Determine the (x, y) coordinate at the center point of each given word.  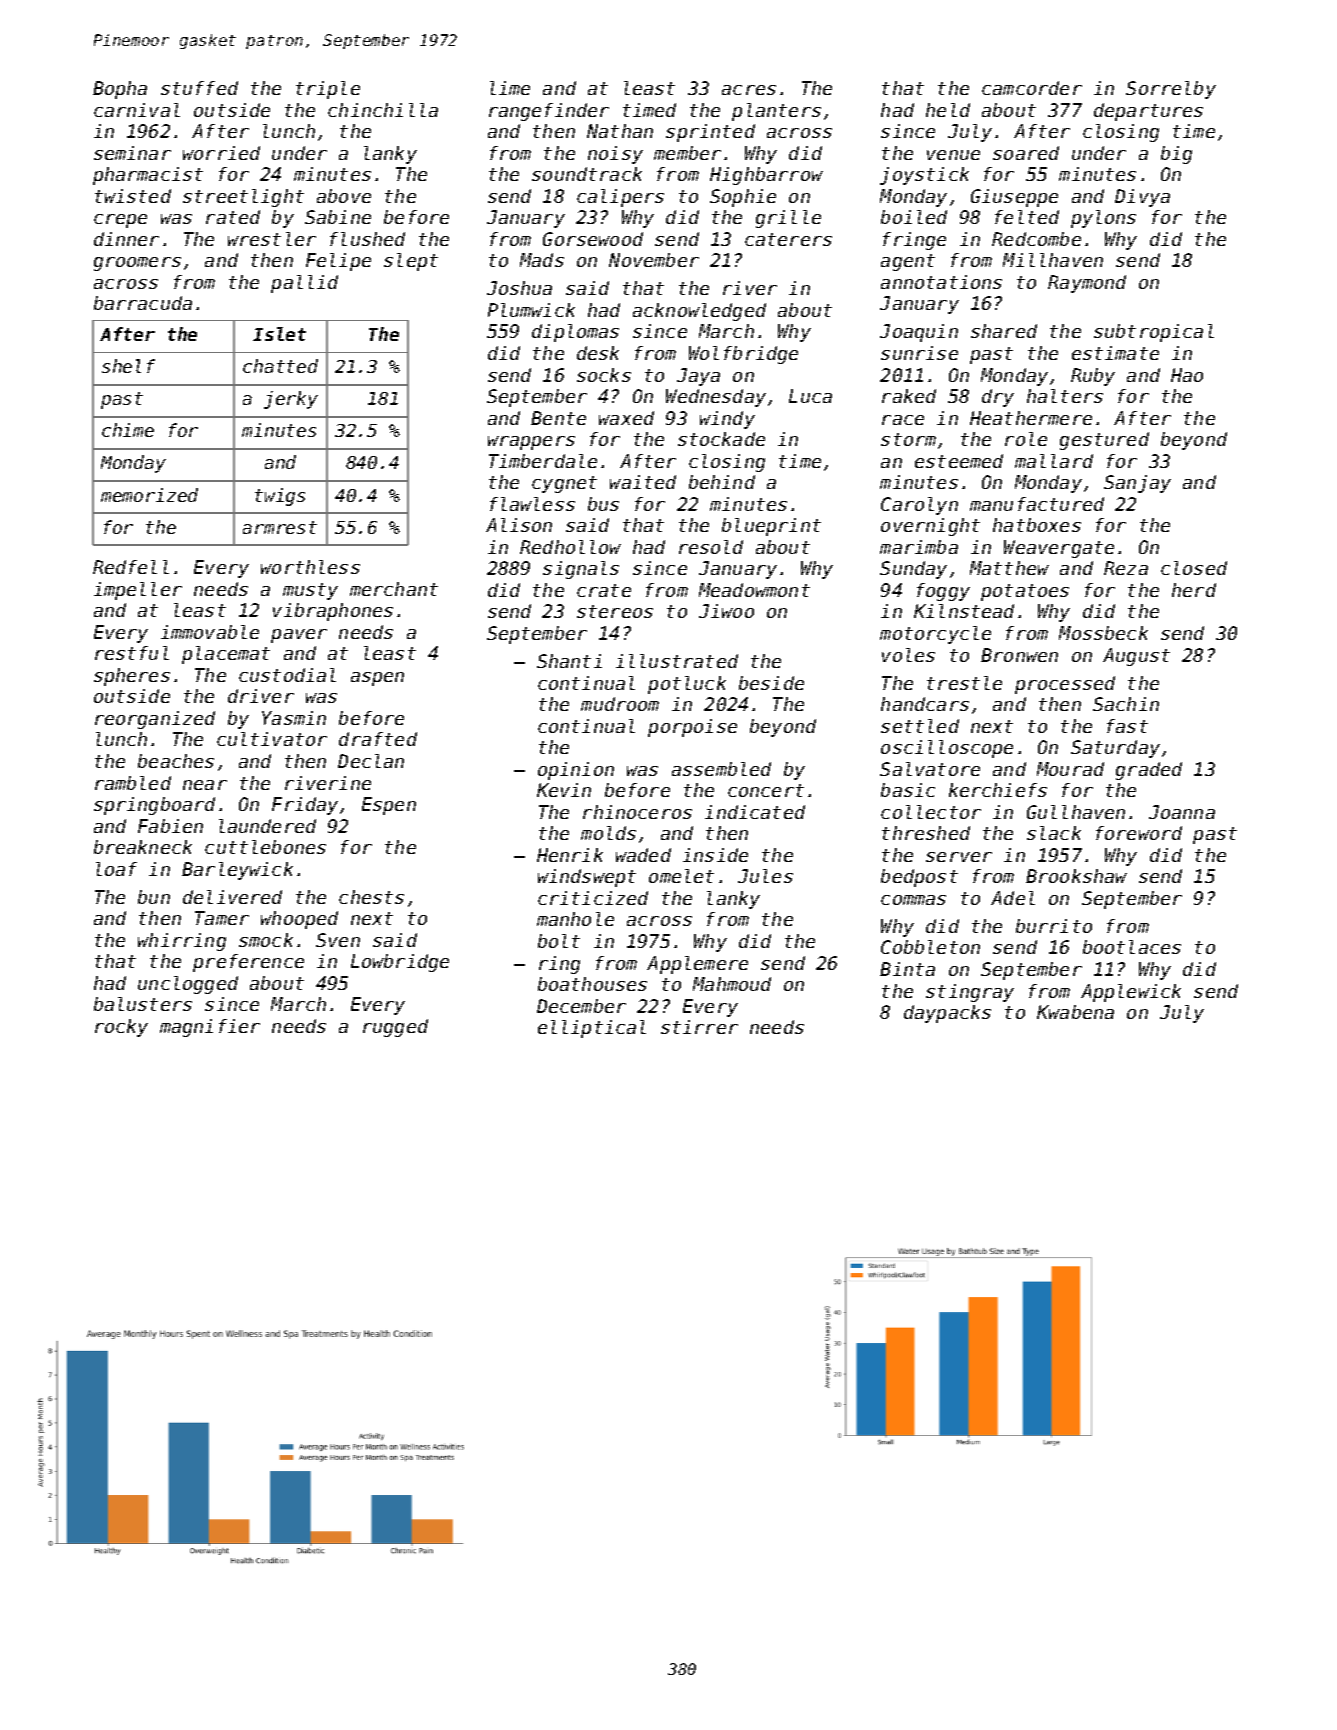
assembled (721, 769)
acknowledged (699, 312)
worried (221, 153)
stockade (721, 439)
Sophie (743, 198)
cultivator (272, 739)
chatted (280, 366)
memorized (149, 495)
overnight (930, 527)
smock (266, 940)
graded (1149, 771)
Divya (1142, 198)
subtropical (1154, 333)
